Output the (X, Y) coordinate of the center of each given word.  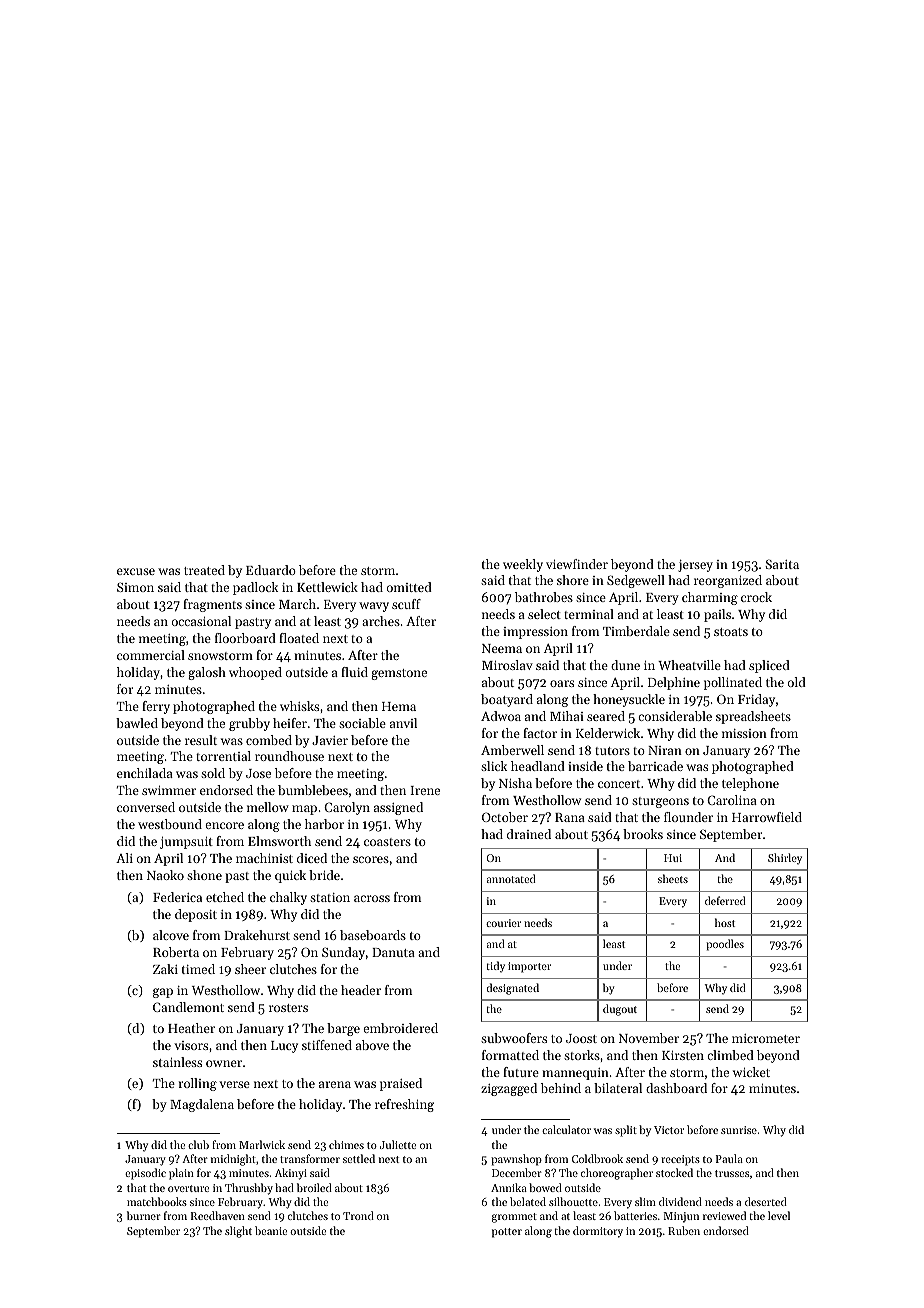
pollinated (733, 683)
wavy (374, 607)
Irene (425, 790)
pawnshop (516, 1160)
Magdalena (202, 1105)
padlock (255, 588)
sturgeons (660, 802)
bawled (137, 723)
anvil (403, 723)
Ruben (684, 1230)
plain (181, 1174)
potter (507, 1233)
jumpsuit (186, 843)
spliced (769, 666)
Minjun (681, 1217)
